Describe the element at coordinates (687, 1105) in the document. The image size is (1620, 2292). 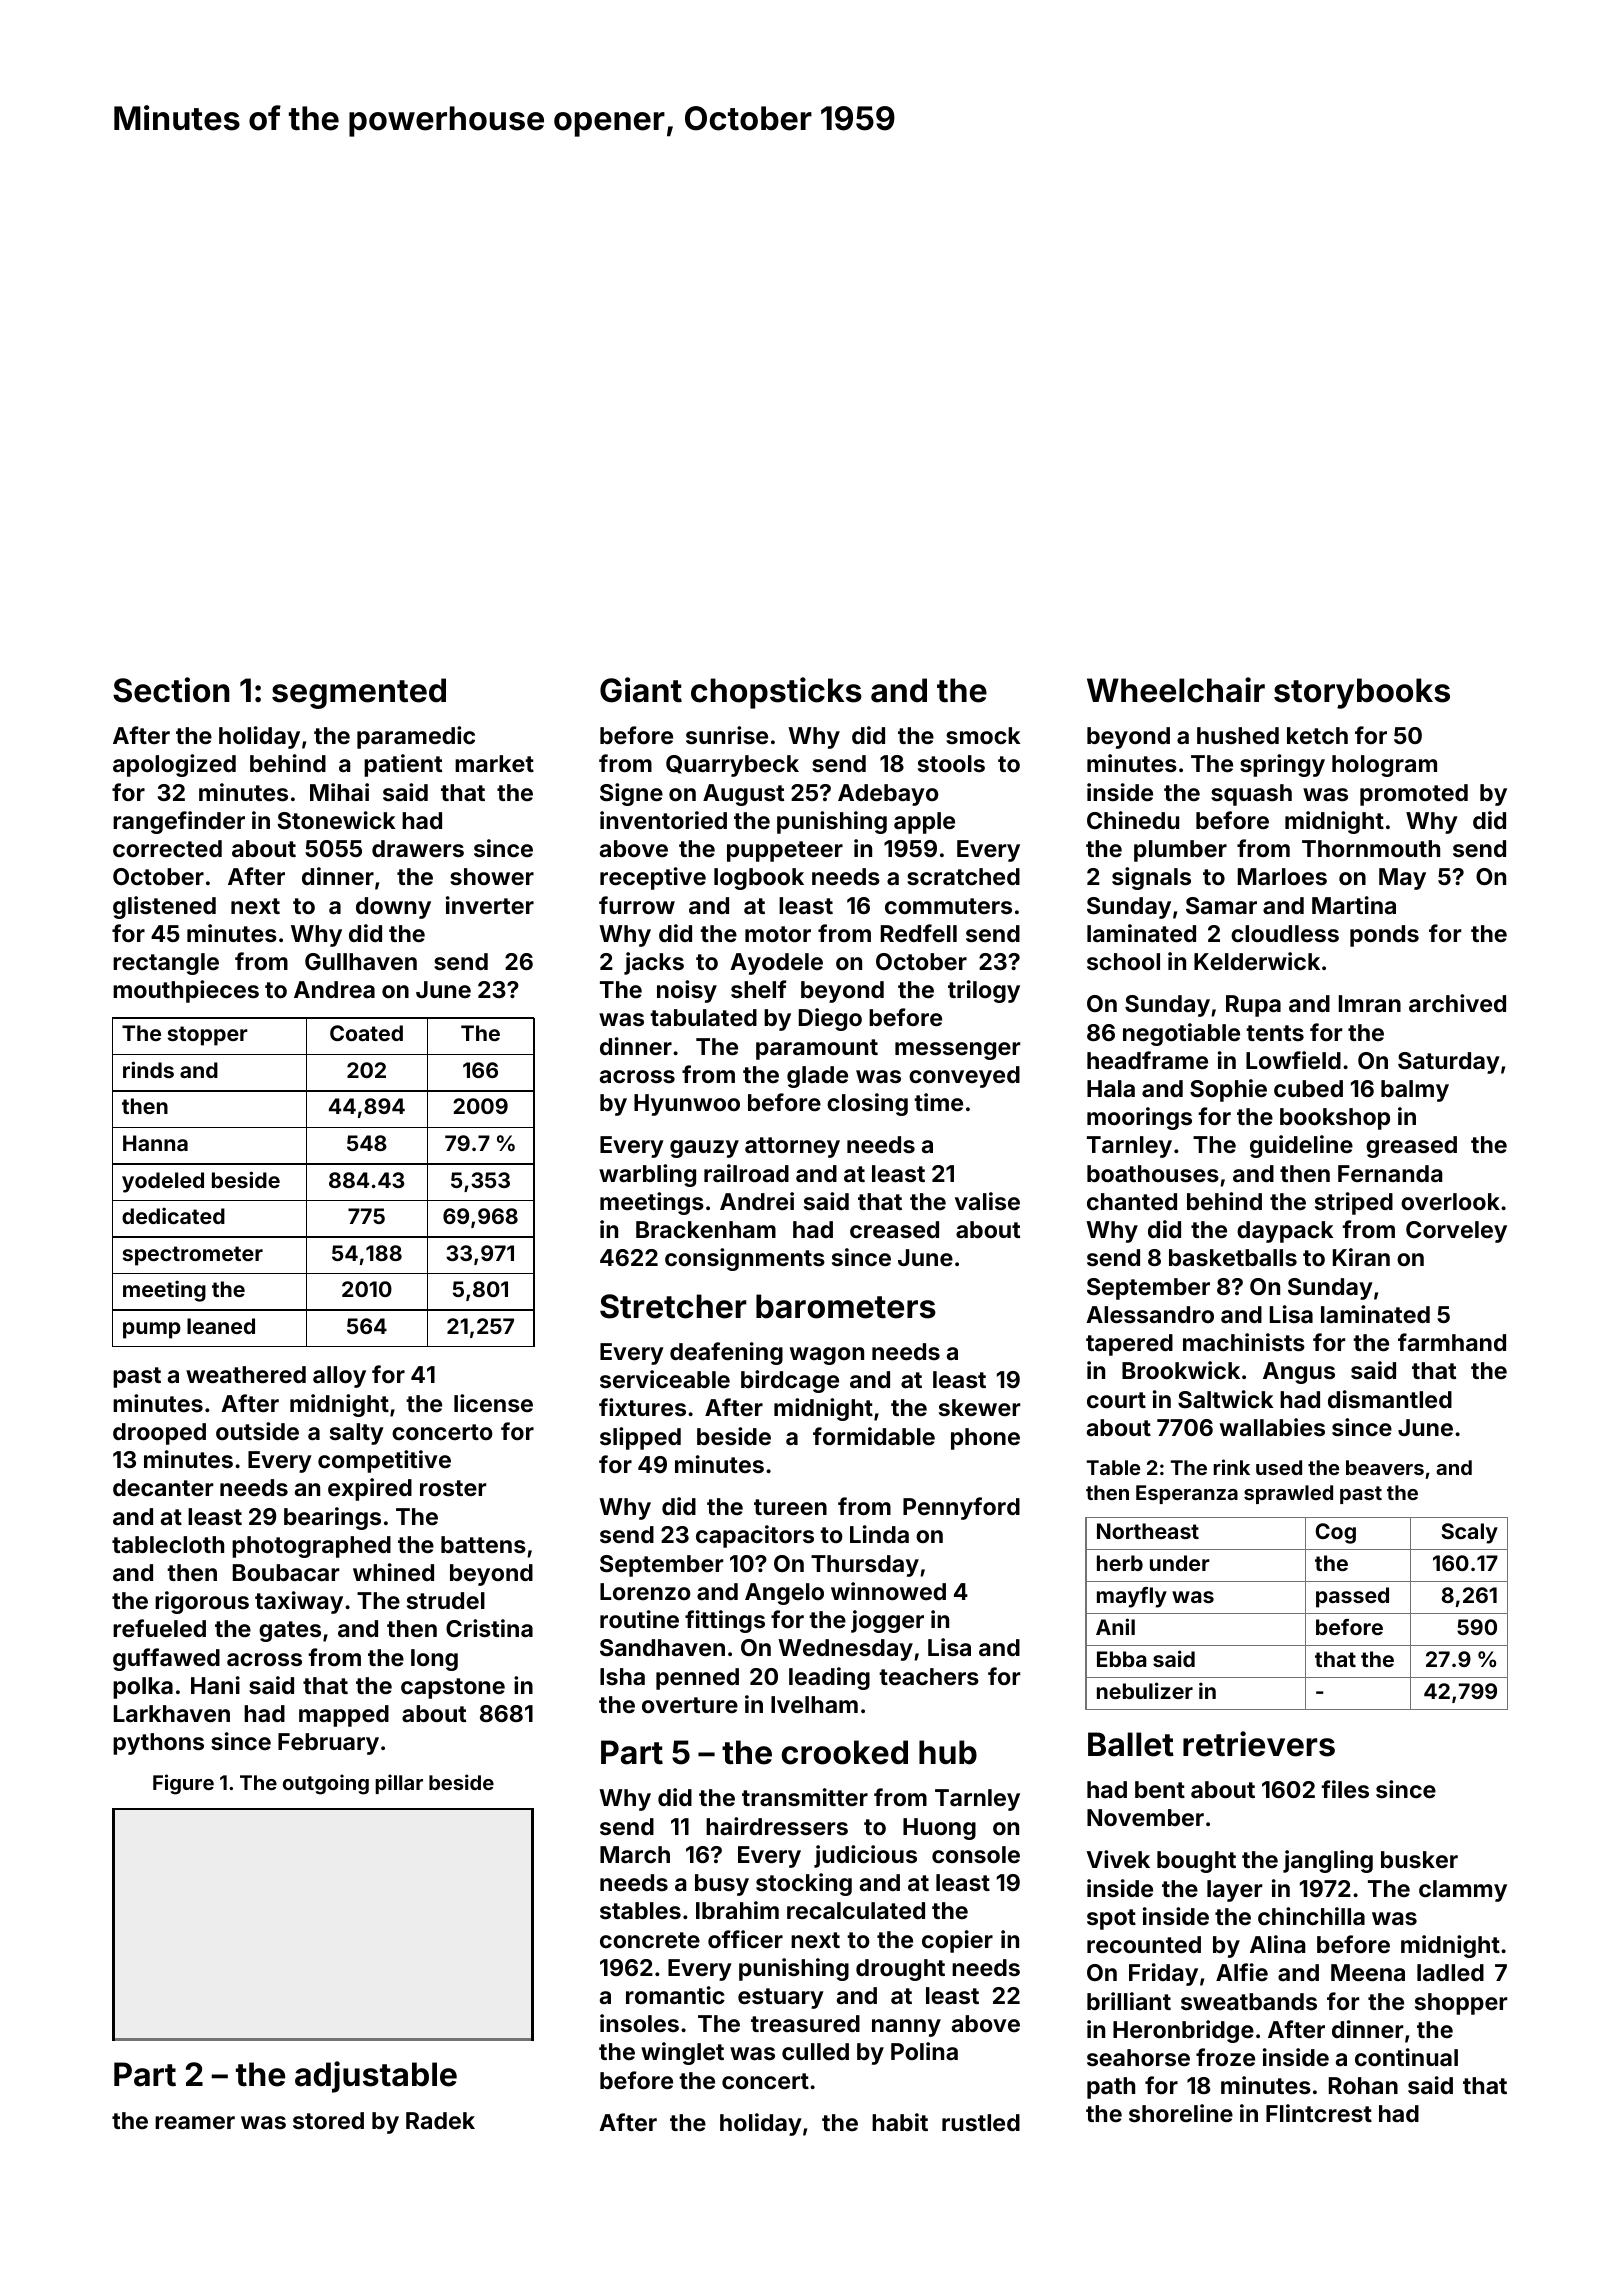
I see `Hyunwoo` at that location.
